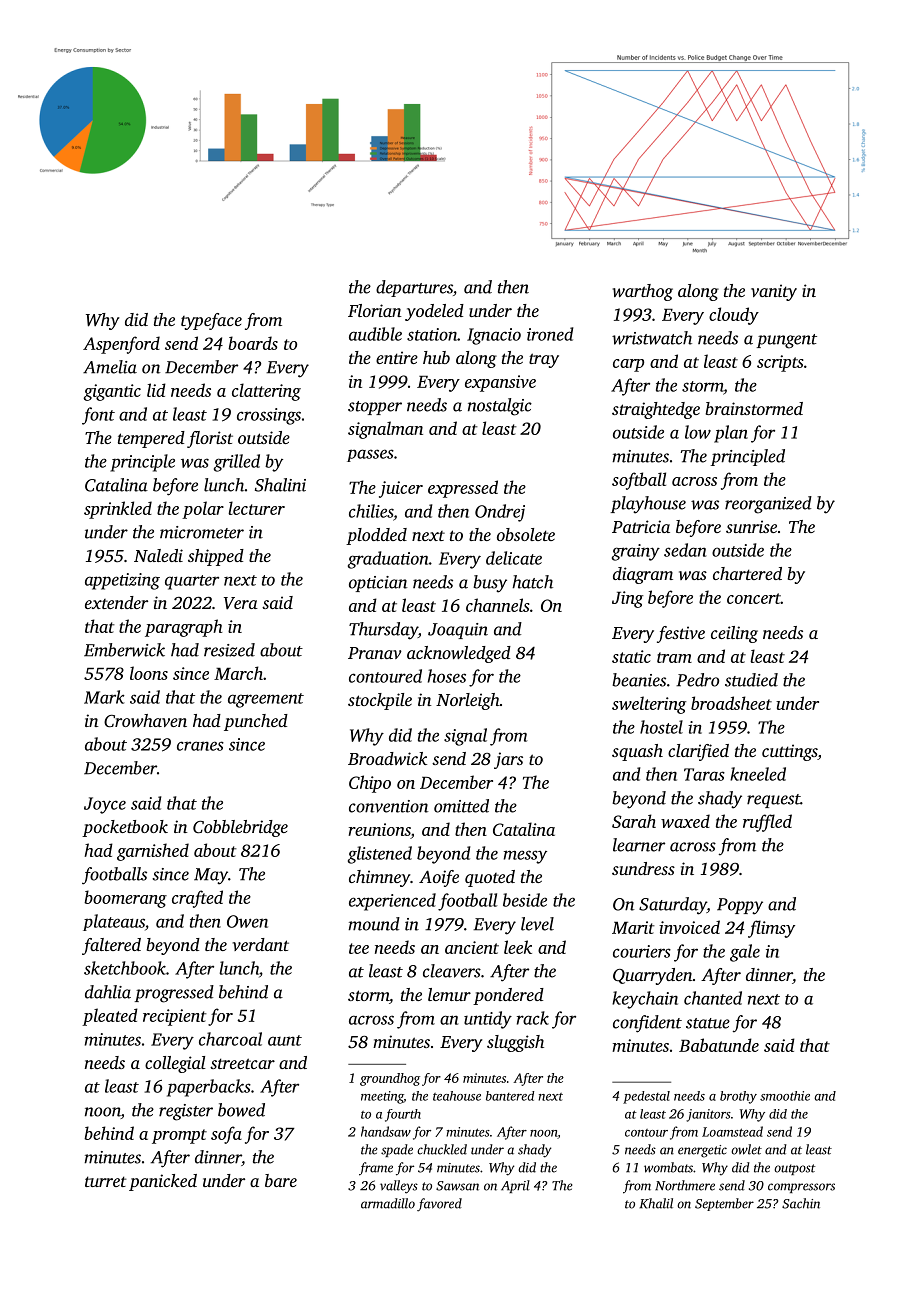 This screenshot has height=1308, width=924. I want to click on pleated, so click(110, 1017).
